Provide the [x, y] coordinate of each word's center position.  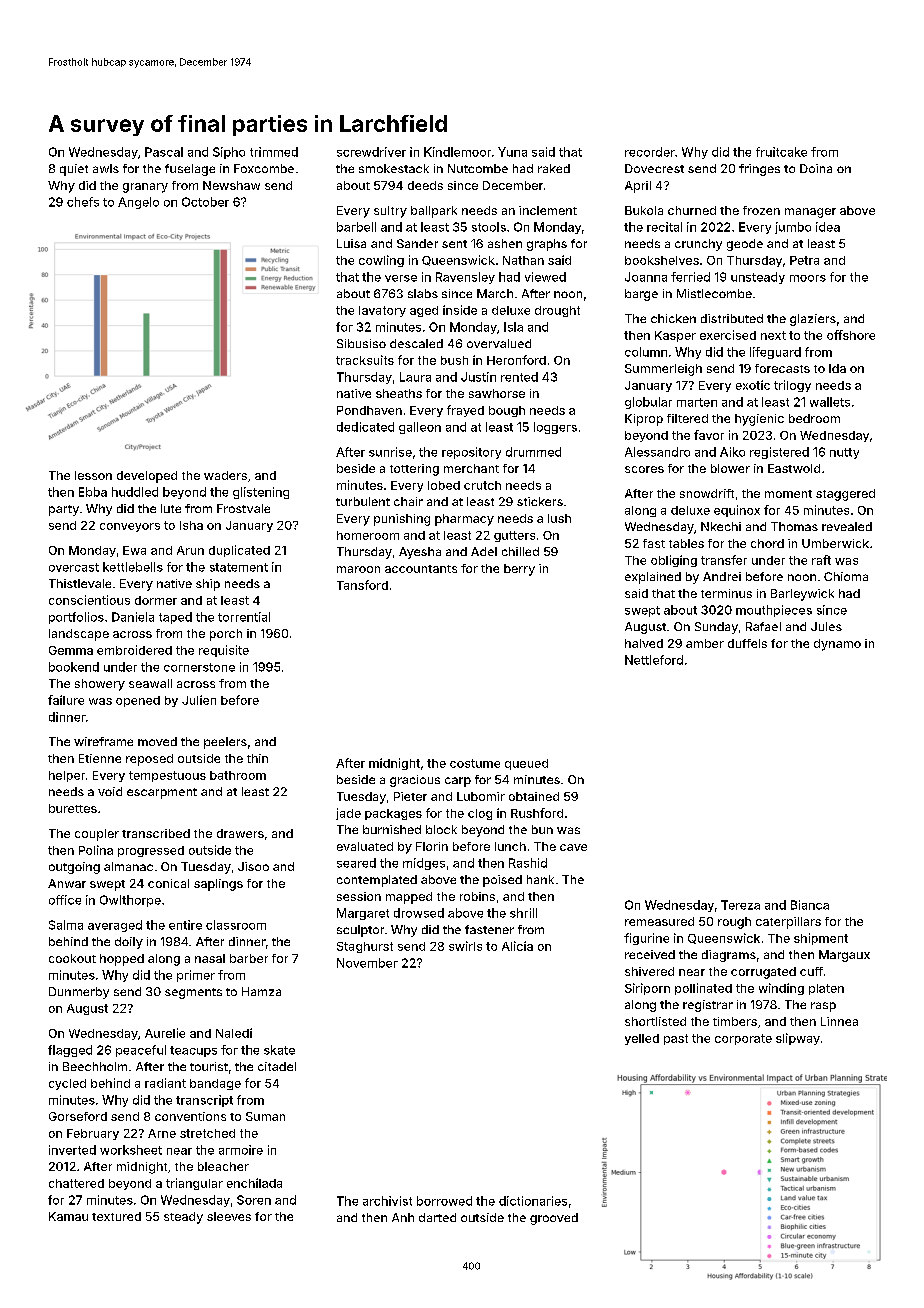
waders [225, 475]
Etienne [100, 758]
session [359, 896]
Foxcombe [264, 168]
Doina [816, 168]
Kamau [68, 1216]
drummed [533, 452]
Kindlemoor [457, 152]
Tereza [740, 905]
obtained [534, 796]
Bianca [810, 905]
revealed [847, 526]
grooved [554, 1219]
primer [196, 976]
